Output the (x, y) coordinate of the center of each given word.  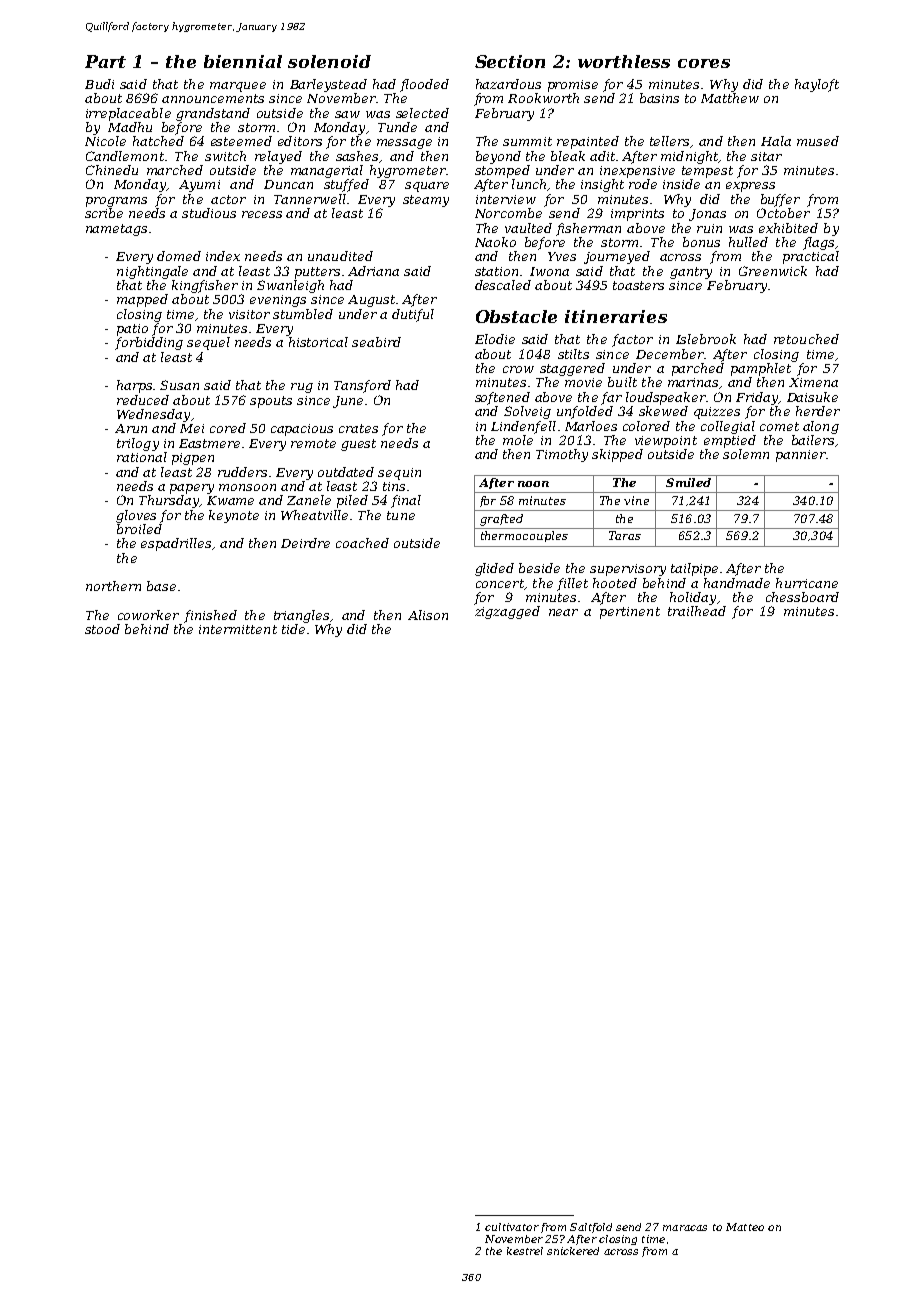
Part (105, 61)
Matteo (745, 1227)
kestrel (525, 1251)
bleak (568, 156)
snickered (573, 1251)
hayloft (817, 85)
